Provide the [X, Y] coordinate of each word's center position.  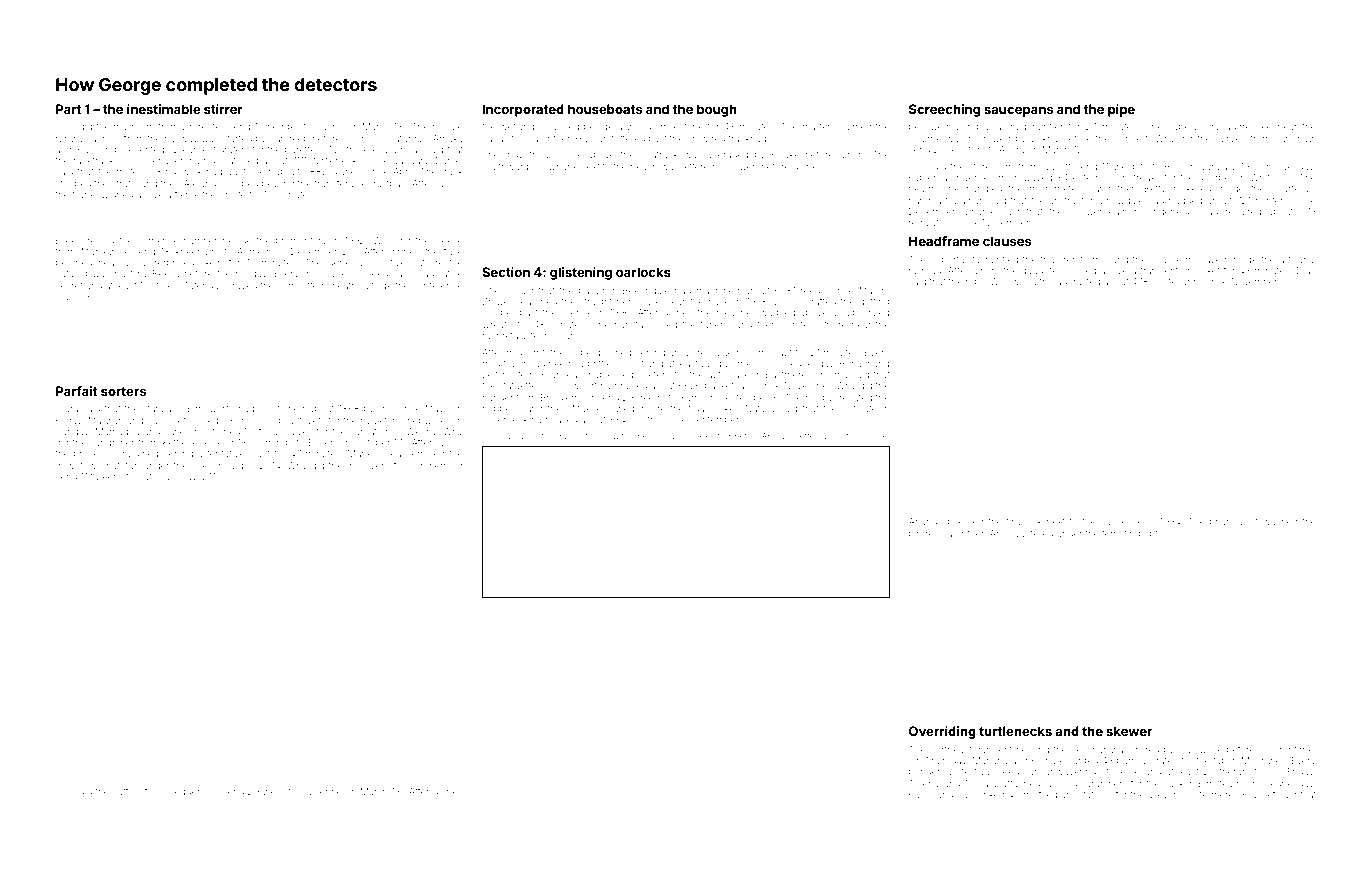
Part [68, 109]
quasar [570, 437]
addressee [1249, 126]
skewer [1129, 731]
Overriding [942, 732]
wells [274, 791]
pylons [378, 409]
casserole [1122, 521]
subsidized [865, 312]
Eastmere [786, 374]
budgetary [505, 336]
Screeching [944, 110]
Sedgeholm [194, 792]
